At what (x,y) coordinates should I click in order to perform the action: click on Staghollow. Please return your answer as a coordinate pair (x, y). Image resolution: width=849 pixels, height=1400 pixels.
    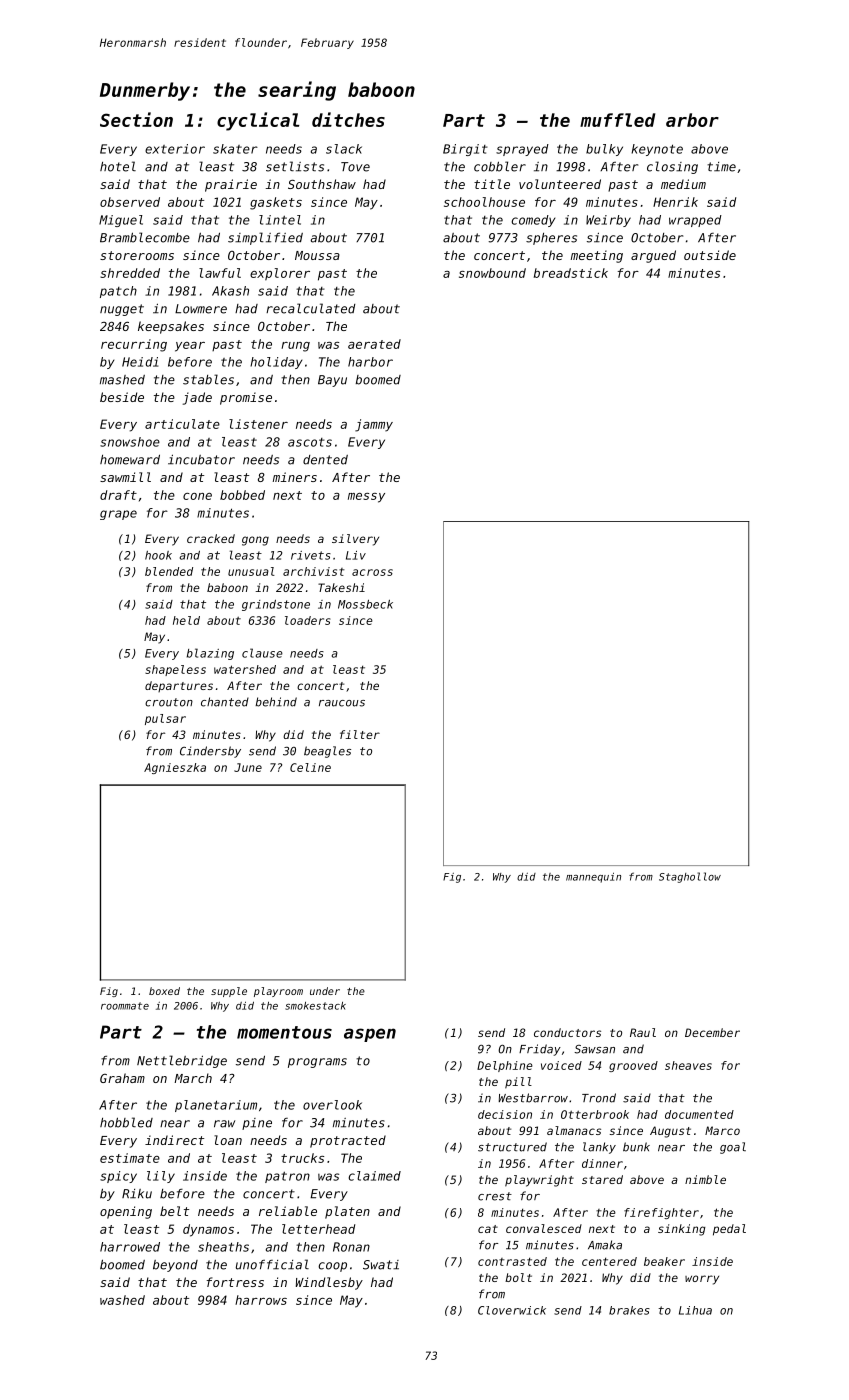
    Looking at the image, I should click on (690, 877).
